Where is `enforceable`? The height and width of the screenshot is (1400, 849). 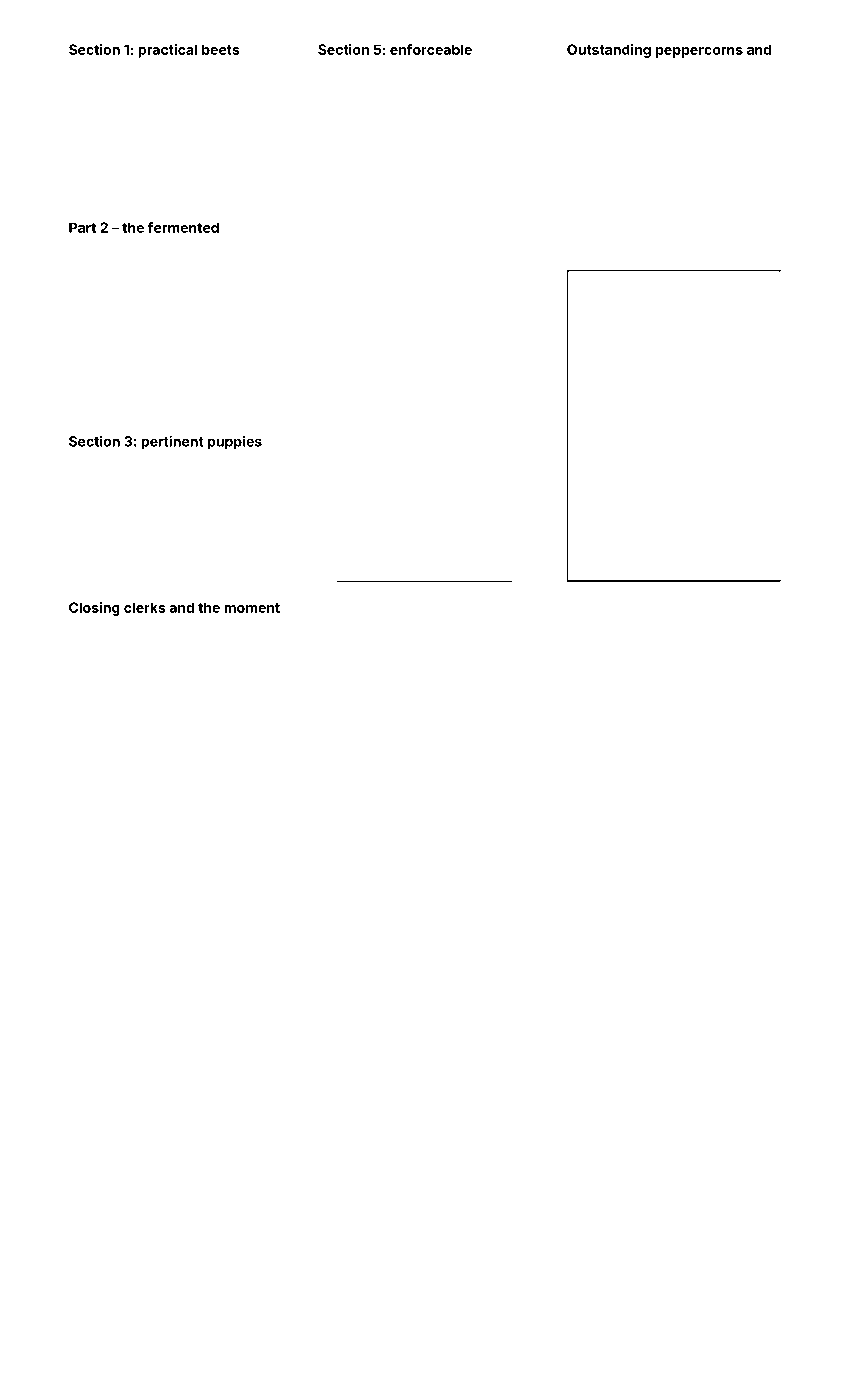
enforceable is located at coordinates (431, 49).
